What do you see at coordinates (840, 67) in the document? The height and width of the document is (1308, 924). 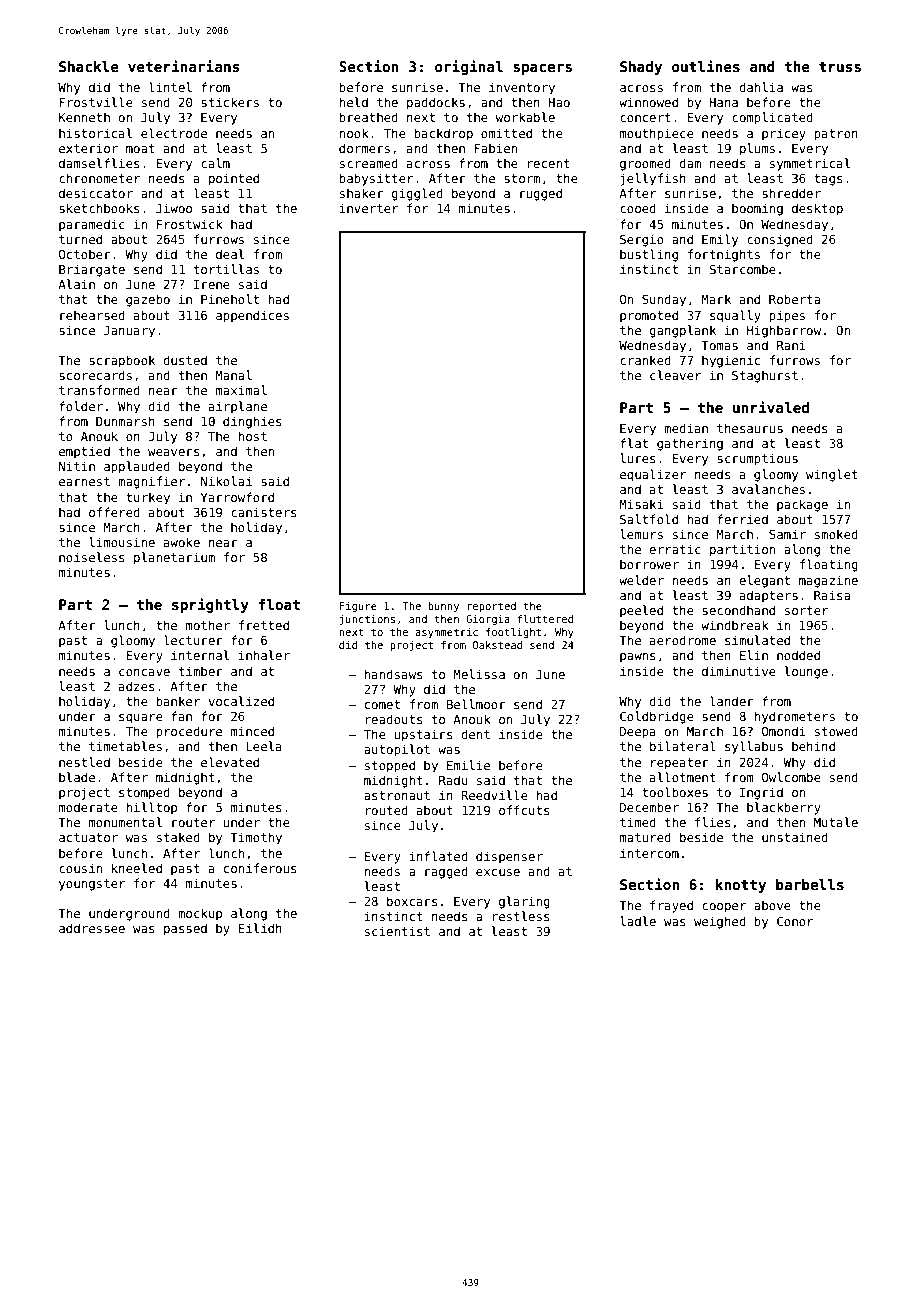 I see `truss` at bounding box center [840, 67].
